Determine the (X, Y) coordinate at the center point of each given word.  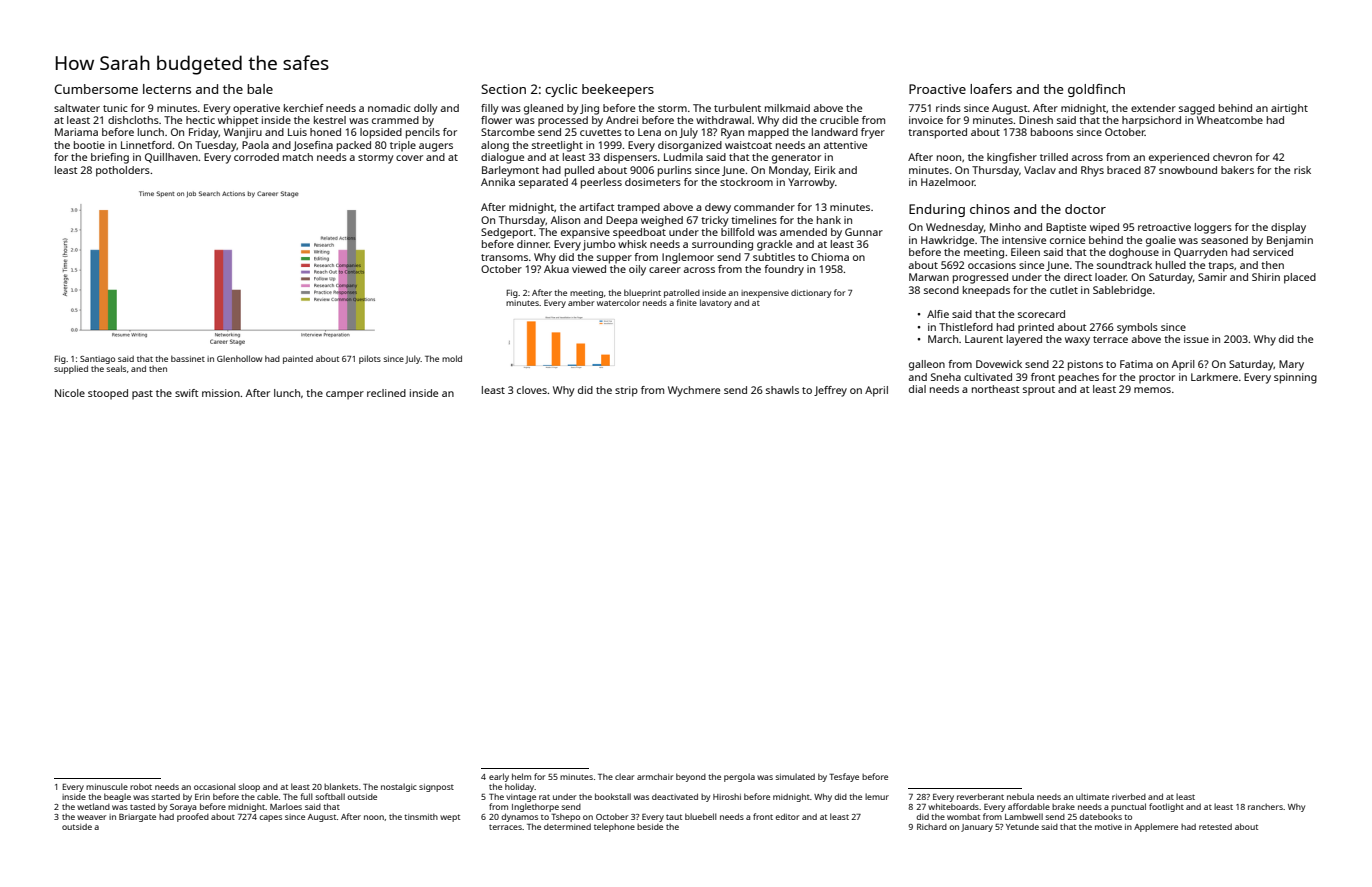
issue (1196, 339)
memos (1152, 390)
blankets (341, 786)
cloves (532, 390)
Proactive (937, 89)
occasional (215, 786)
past (142, 395)
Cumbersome (96, 89)
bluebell (701, 816)
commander (764, 207)
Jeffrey (830, 391)
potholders (123, 171)
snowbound (1188, 170)
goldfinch (1096, 90)
